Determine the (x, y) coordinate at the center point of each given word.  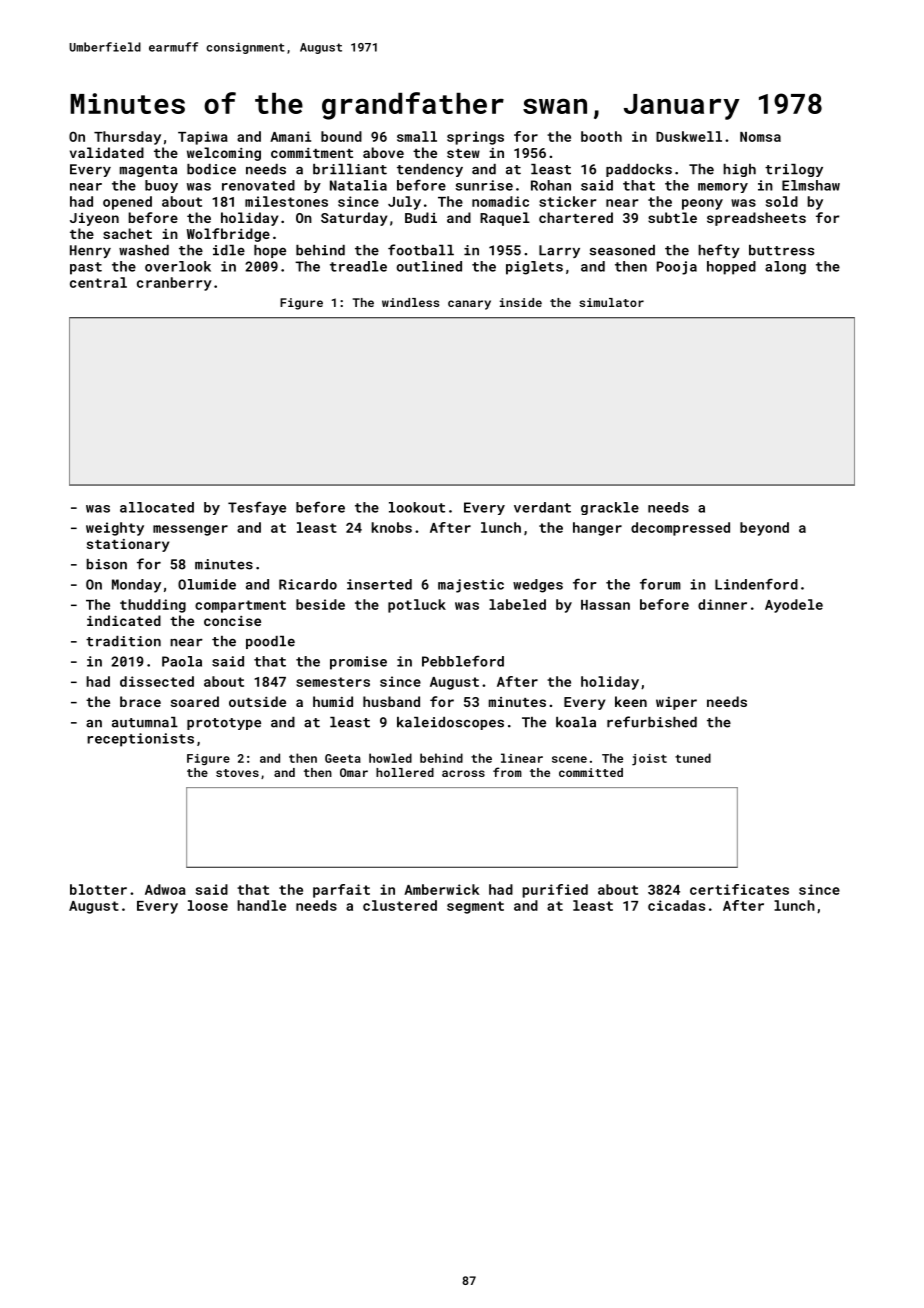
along (785, 268)
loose (208, 905)
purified (555, 891)
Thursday (127, 138)
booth (601, 136)
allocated (157, 507)
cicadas (676, 905)
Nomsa (760, 137)
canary (469, 305)
